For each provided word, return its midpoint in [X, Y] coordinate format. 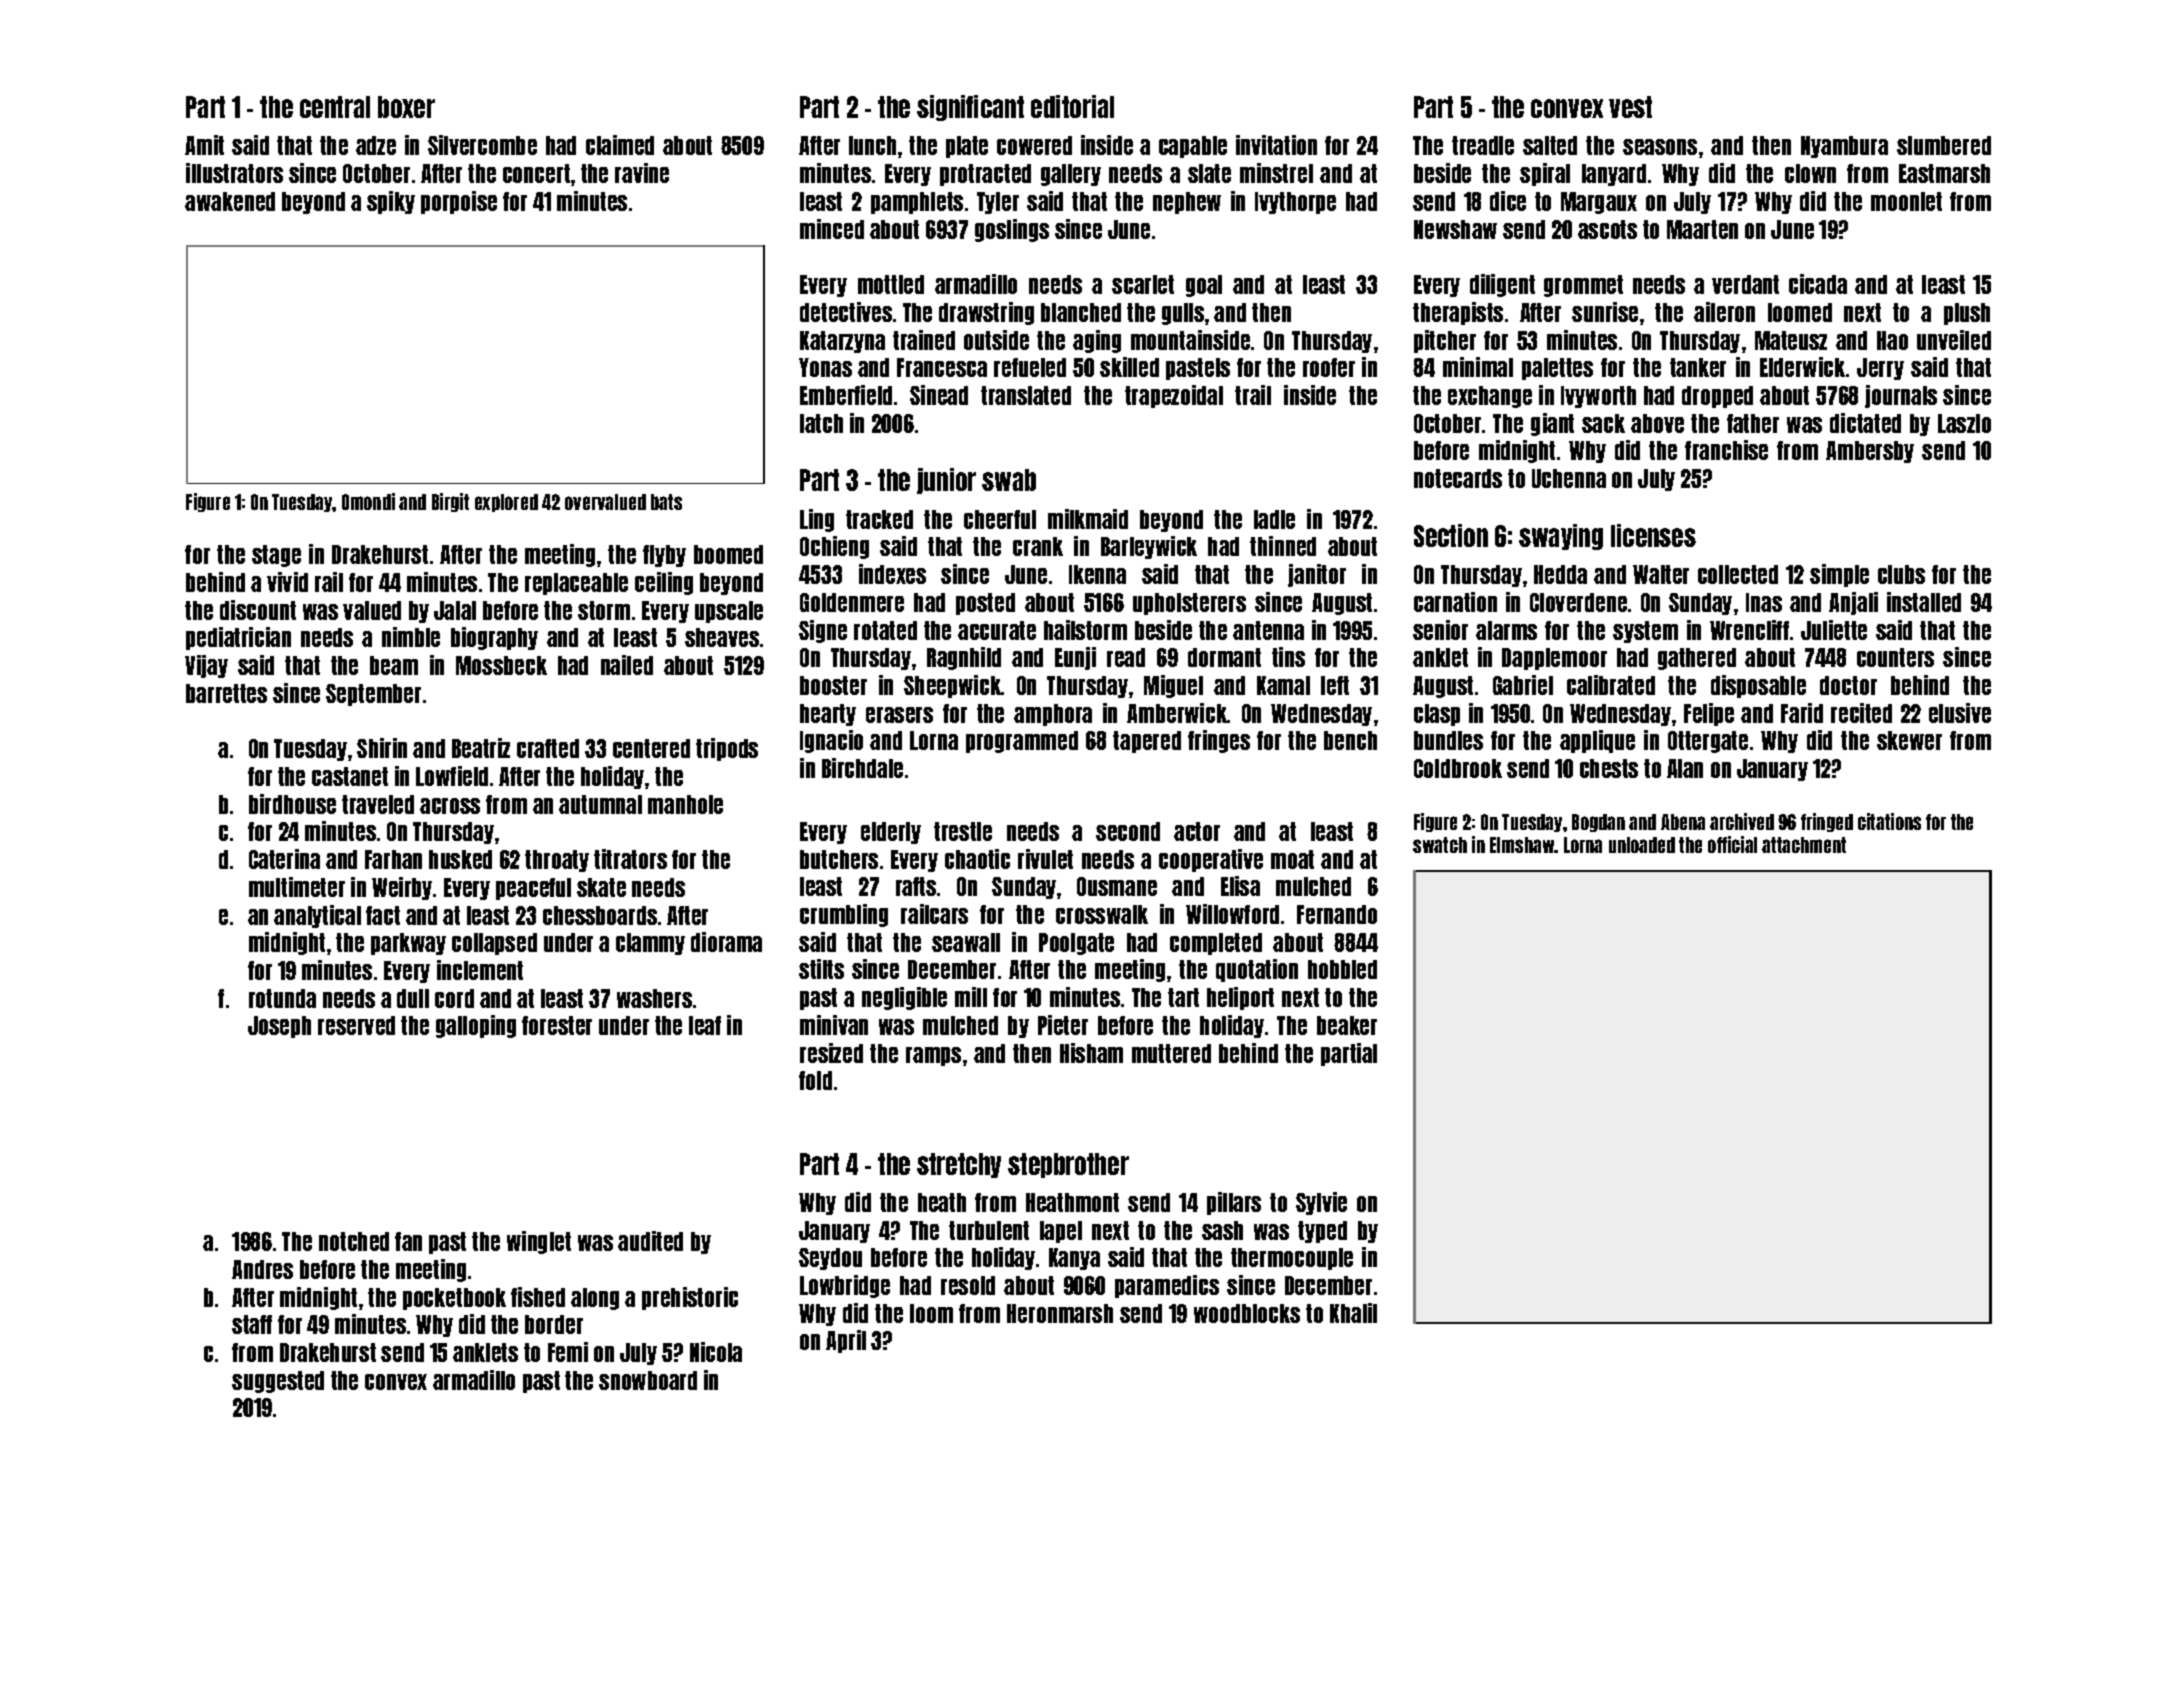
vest [1630, 107]
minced [832, 229]
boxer [406, 107]
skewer [1909, 740]
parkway [408, 944]
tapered [1147, 742]
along [595, 1299]
